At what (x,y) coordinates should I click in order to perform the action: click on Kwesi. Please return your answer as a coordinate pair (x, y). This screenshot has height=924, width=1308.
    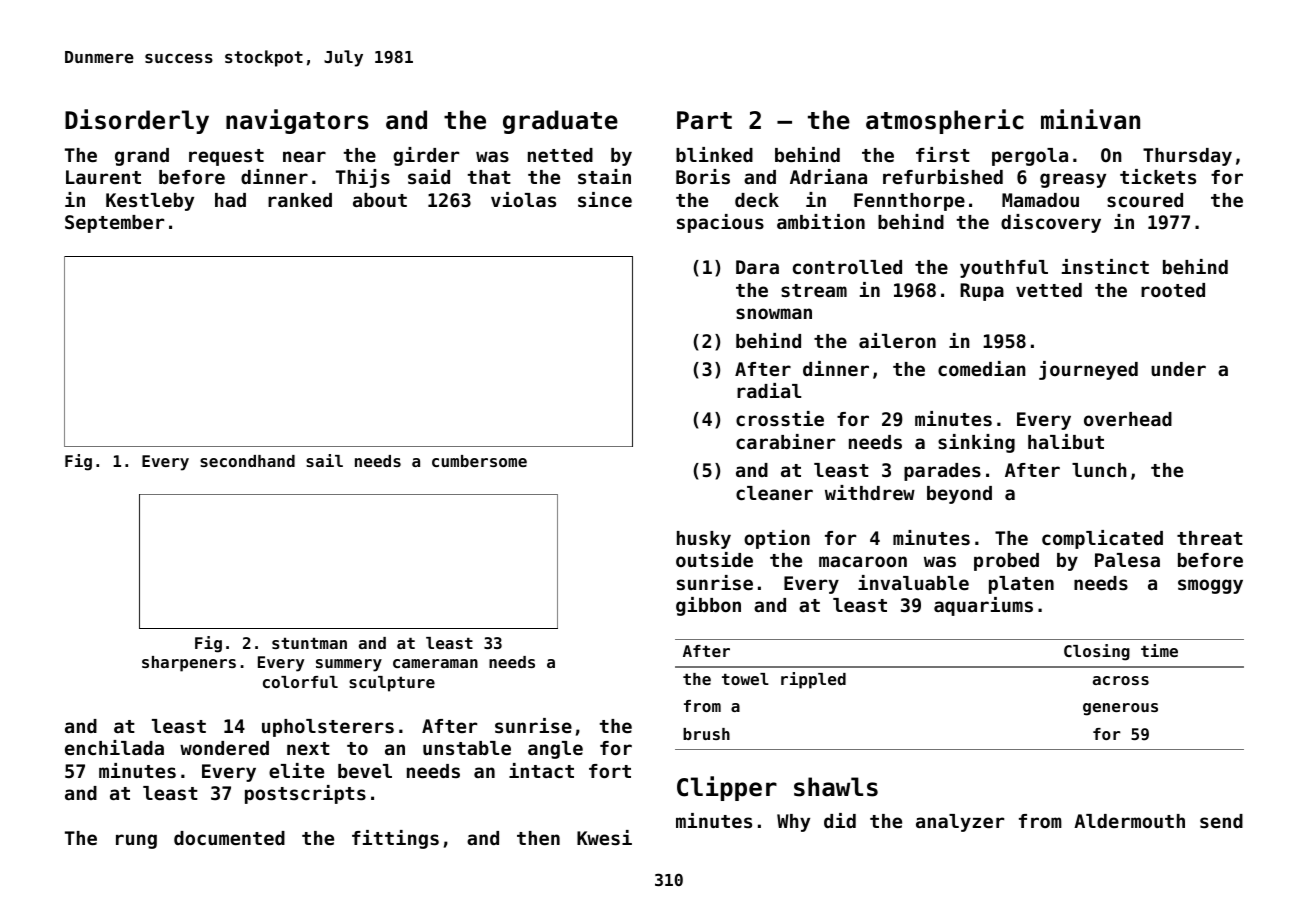
    Looking at the image, I should click on (604, 837).
